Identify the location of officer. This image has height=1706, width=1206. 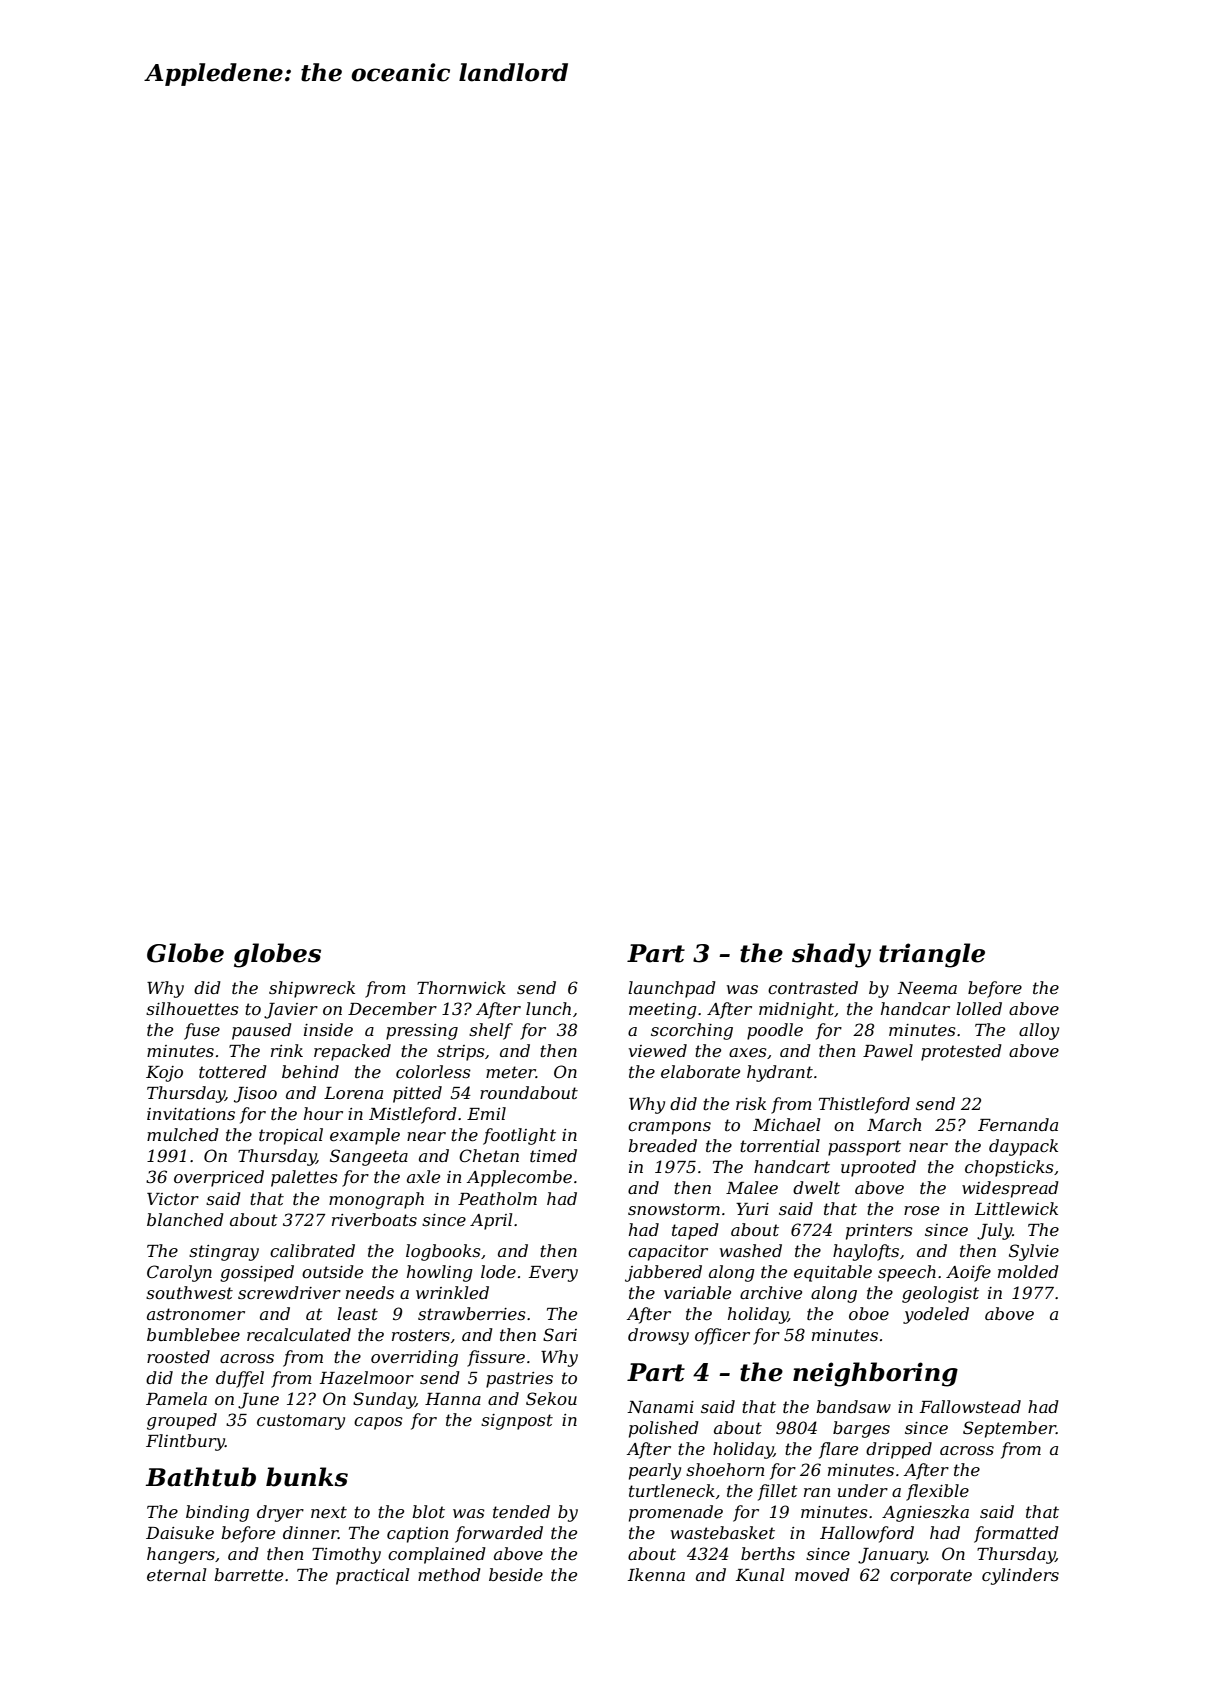
(722, 1336).
